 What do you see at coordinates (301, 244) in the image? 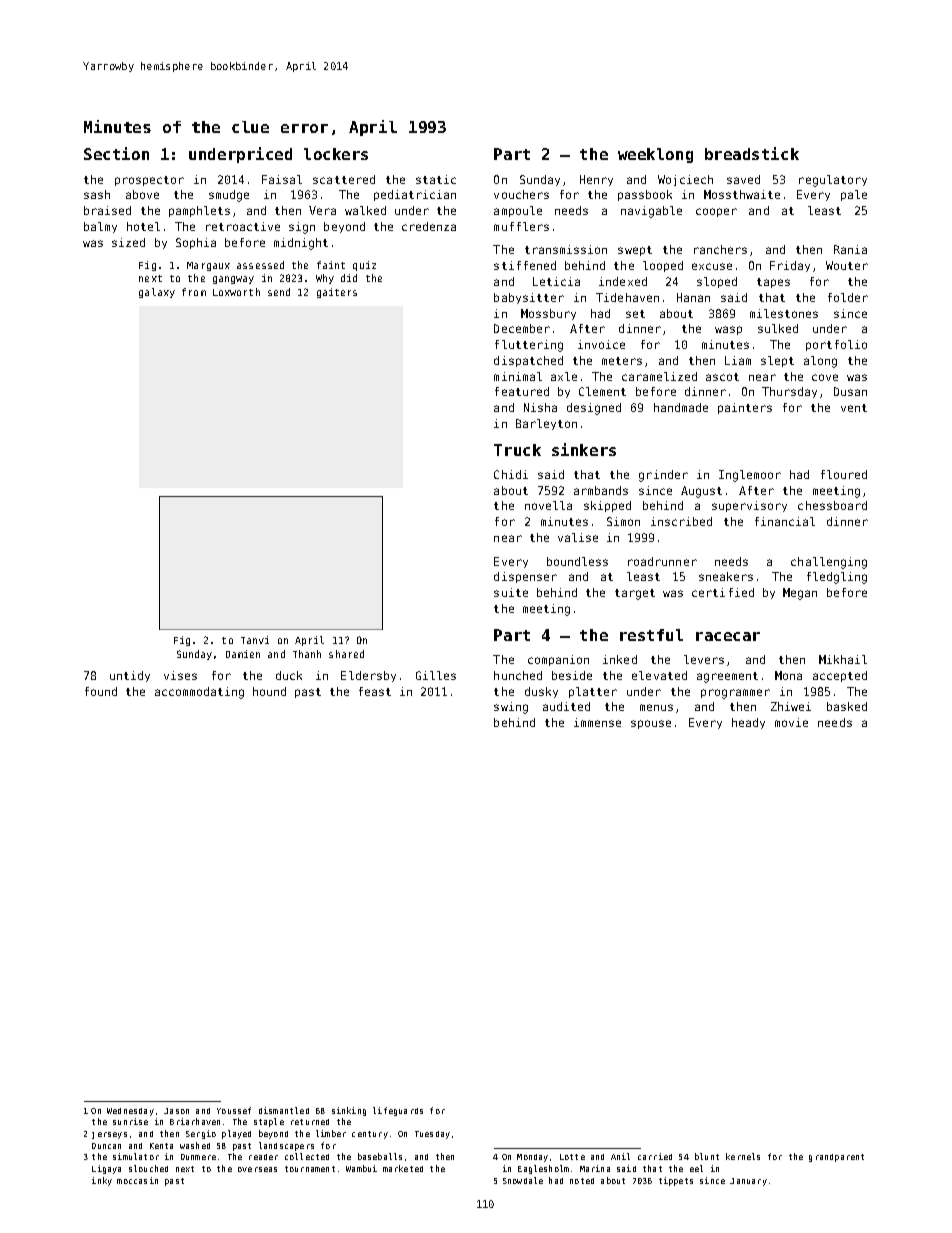
I see `midnight` at bounding box center [301, 244].
